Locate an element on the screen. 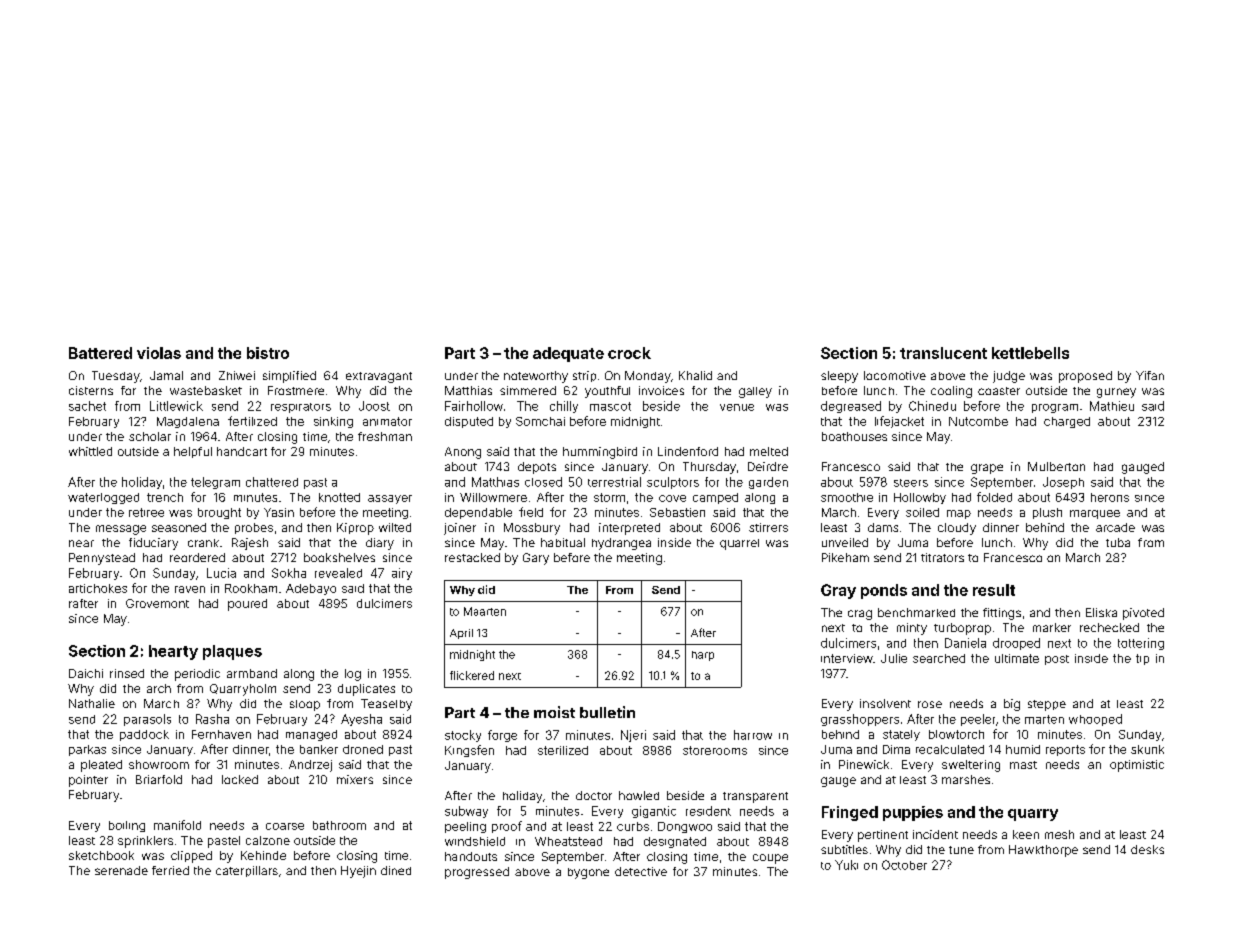 The image size is (1233, 952). probes is located at coordinates (254, 528).
